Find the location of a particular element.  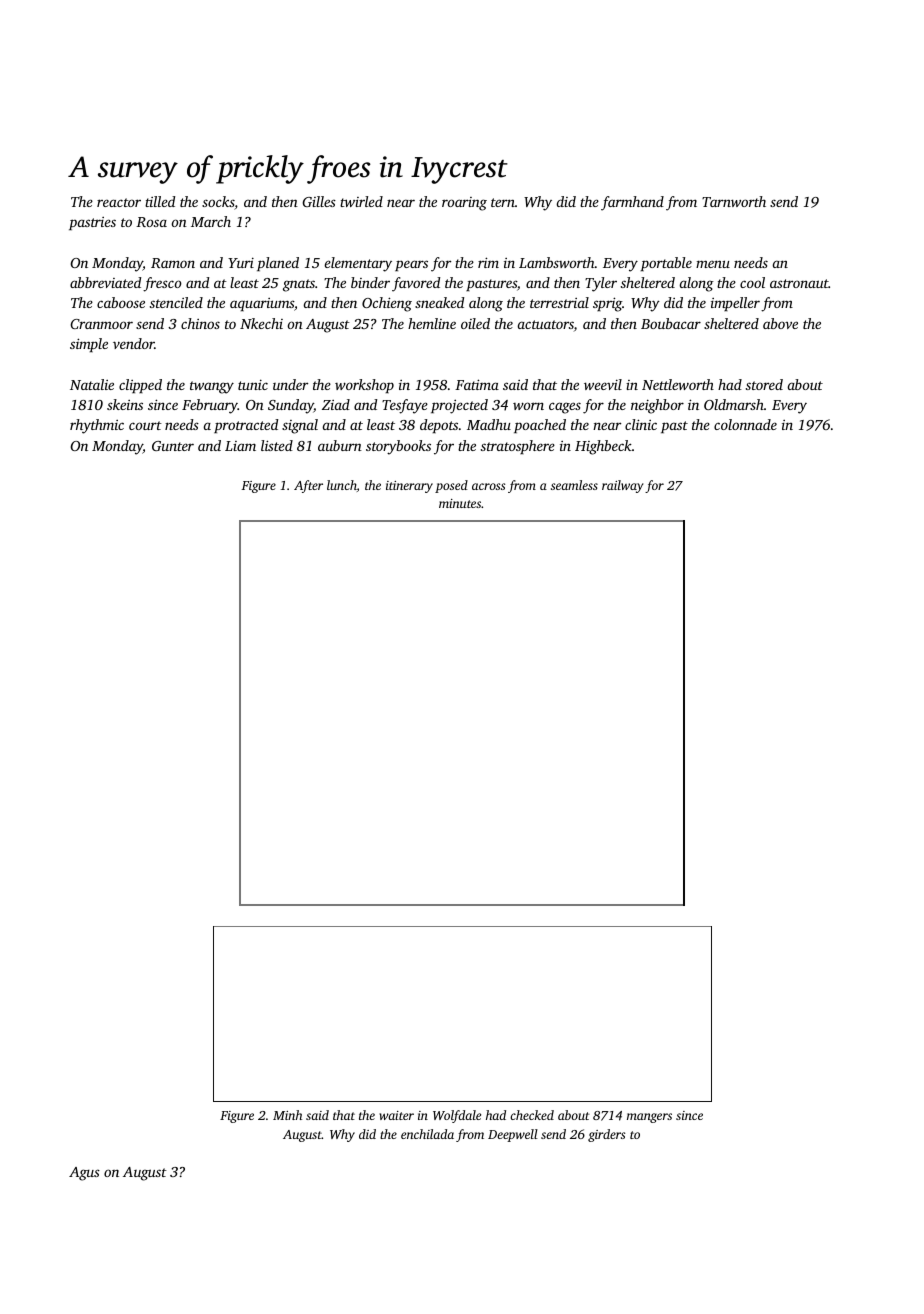

seamless is located at coordinates (574, 485).
